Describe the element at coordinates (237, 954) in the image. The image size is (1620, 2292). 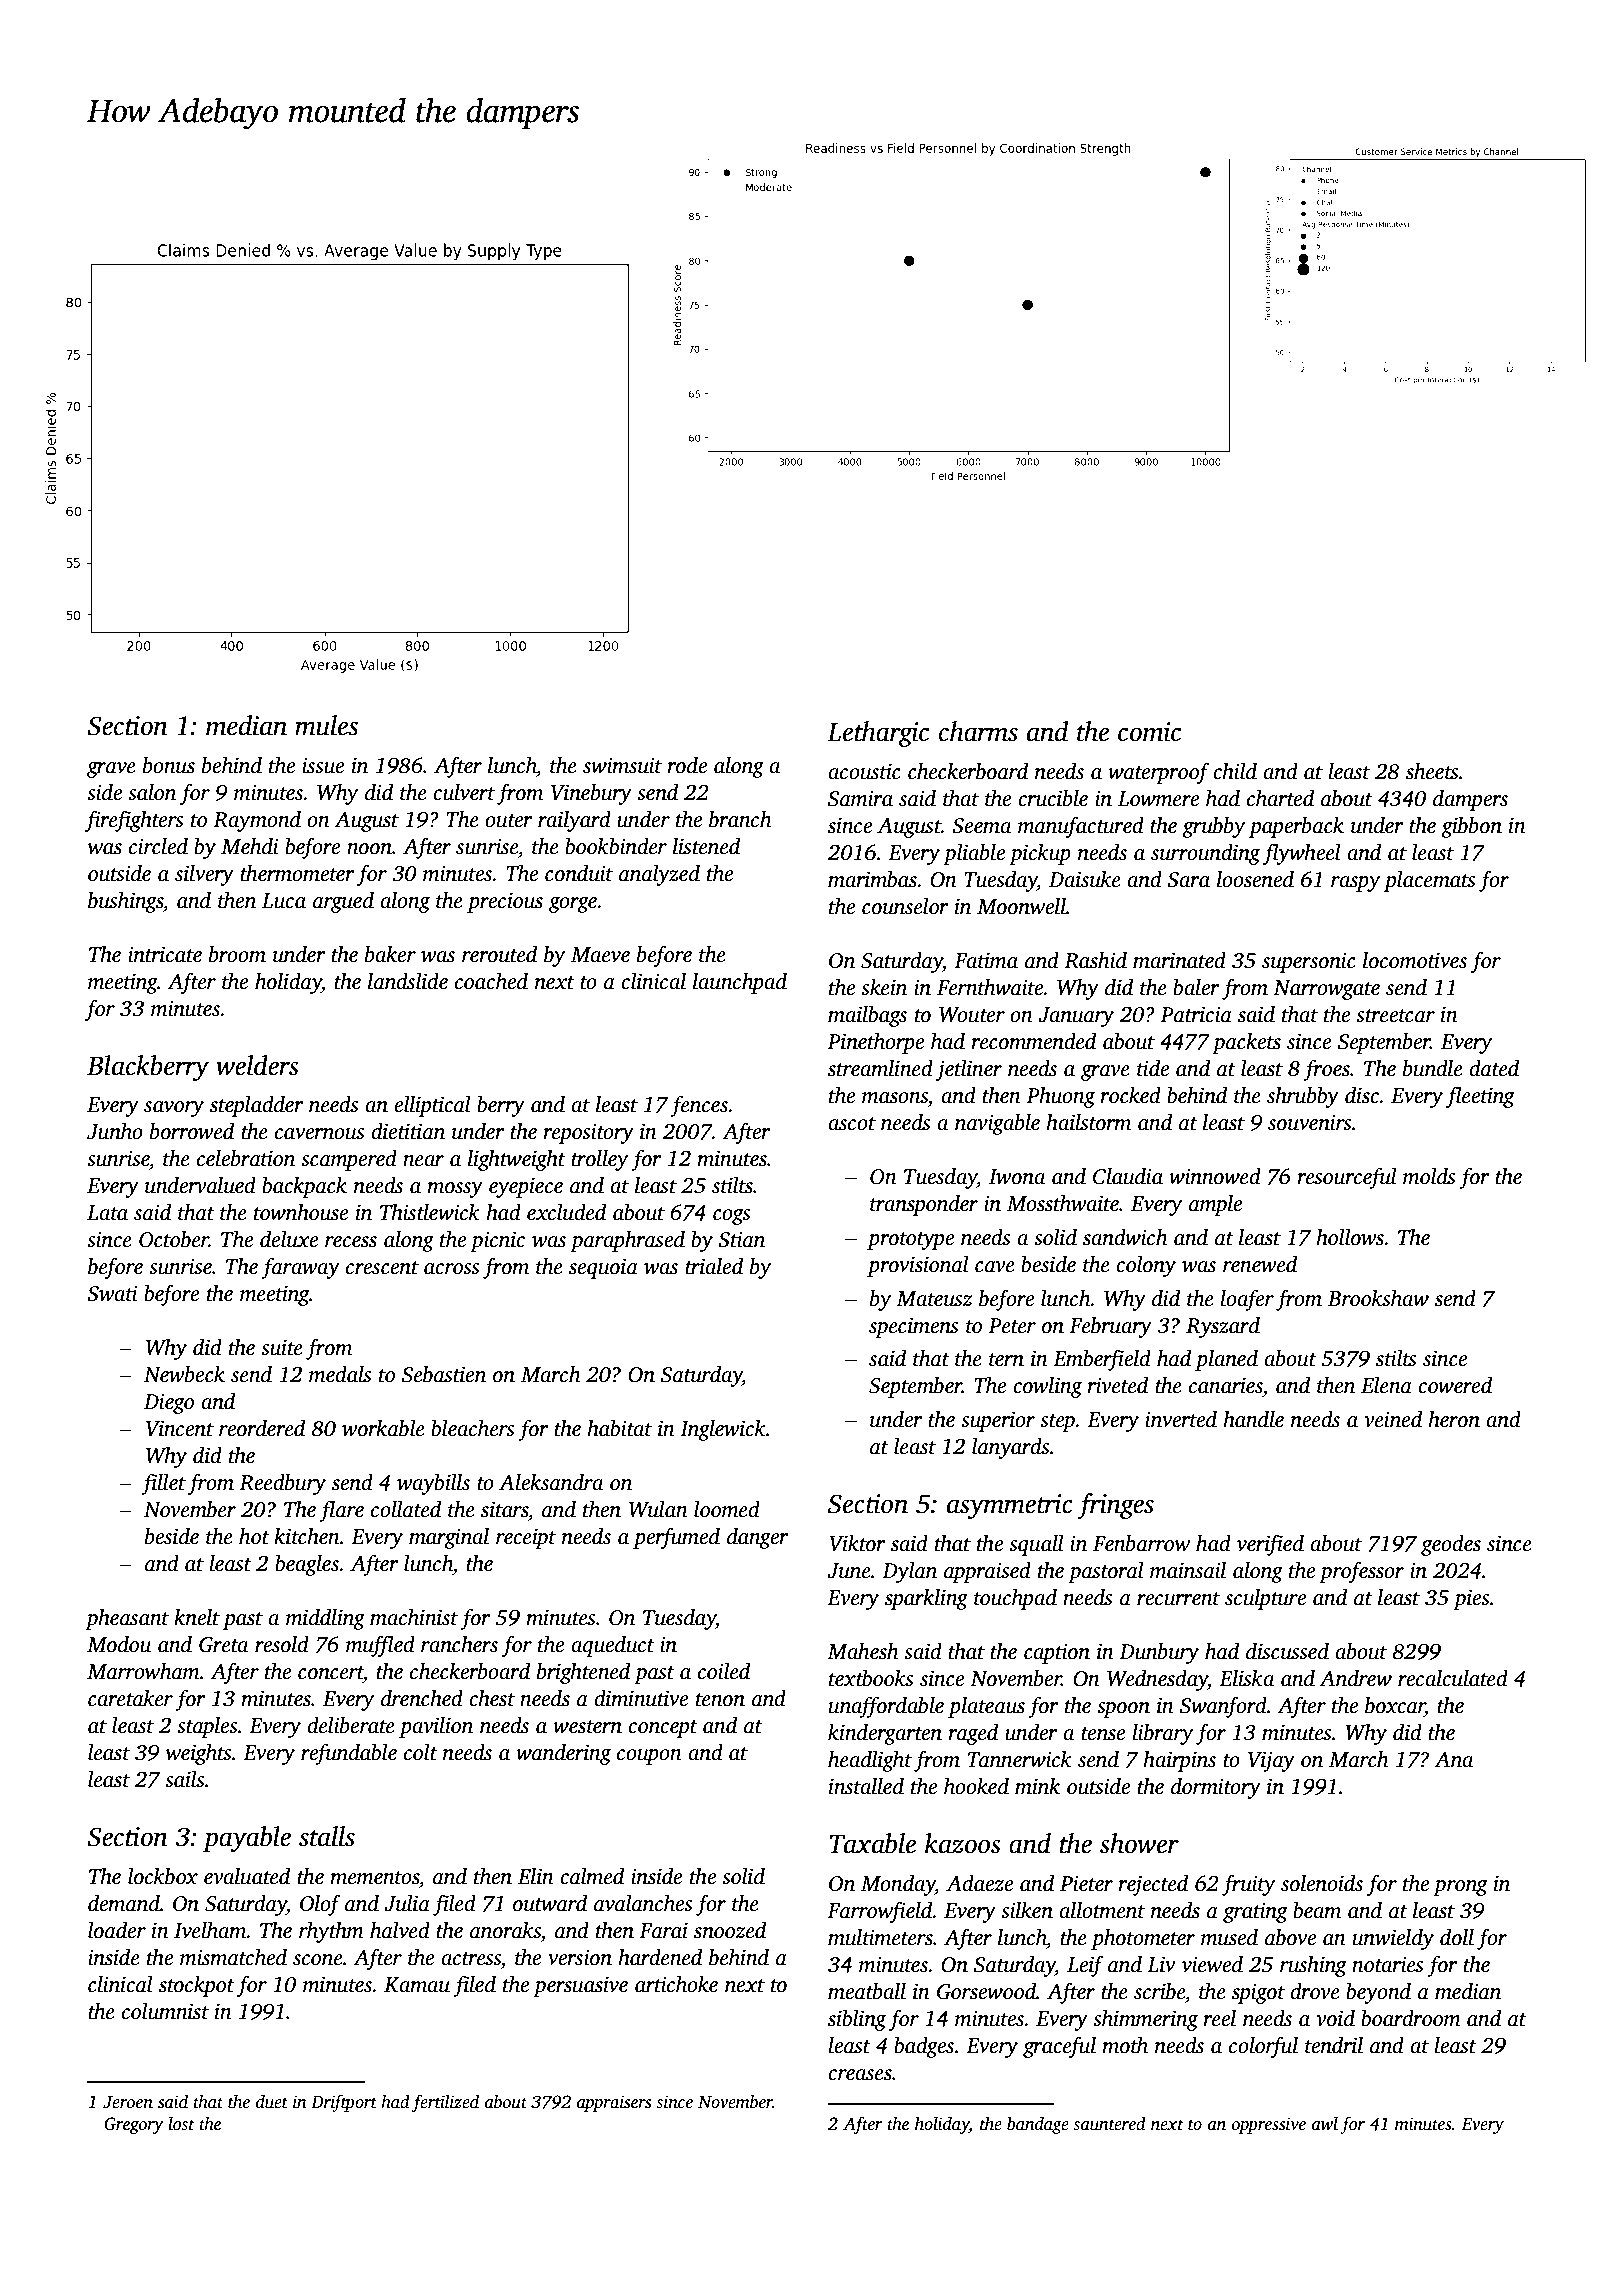
I see `broom` at that location.
